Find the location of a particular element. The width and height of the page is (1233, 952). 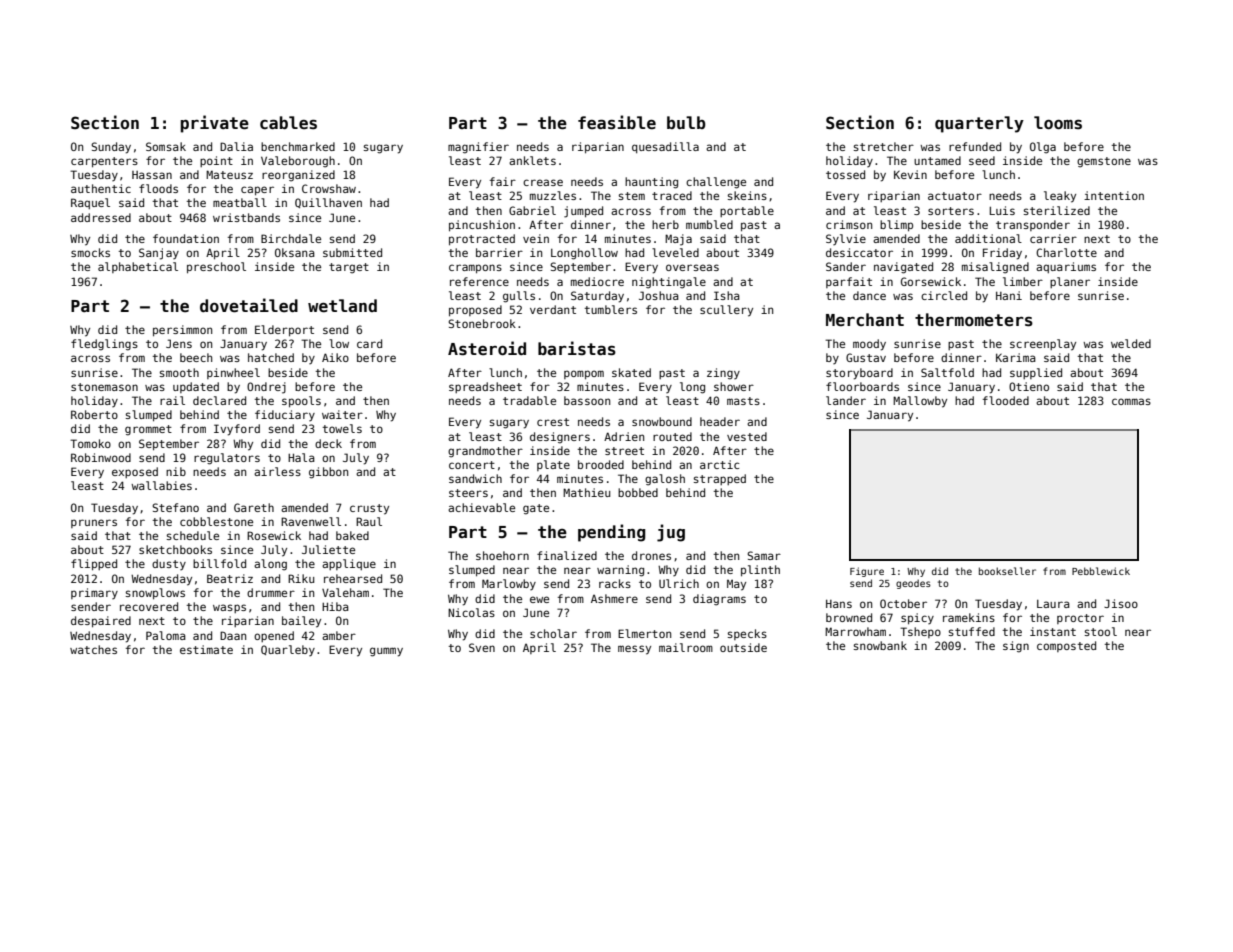

Olga is located at coordinates (1043, 148).
